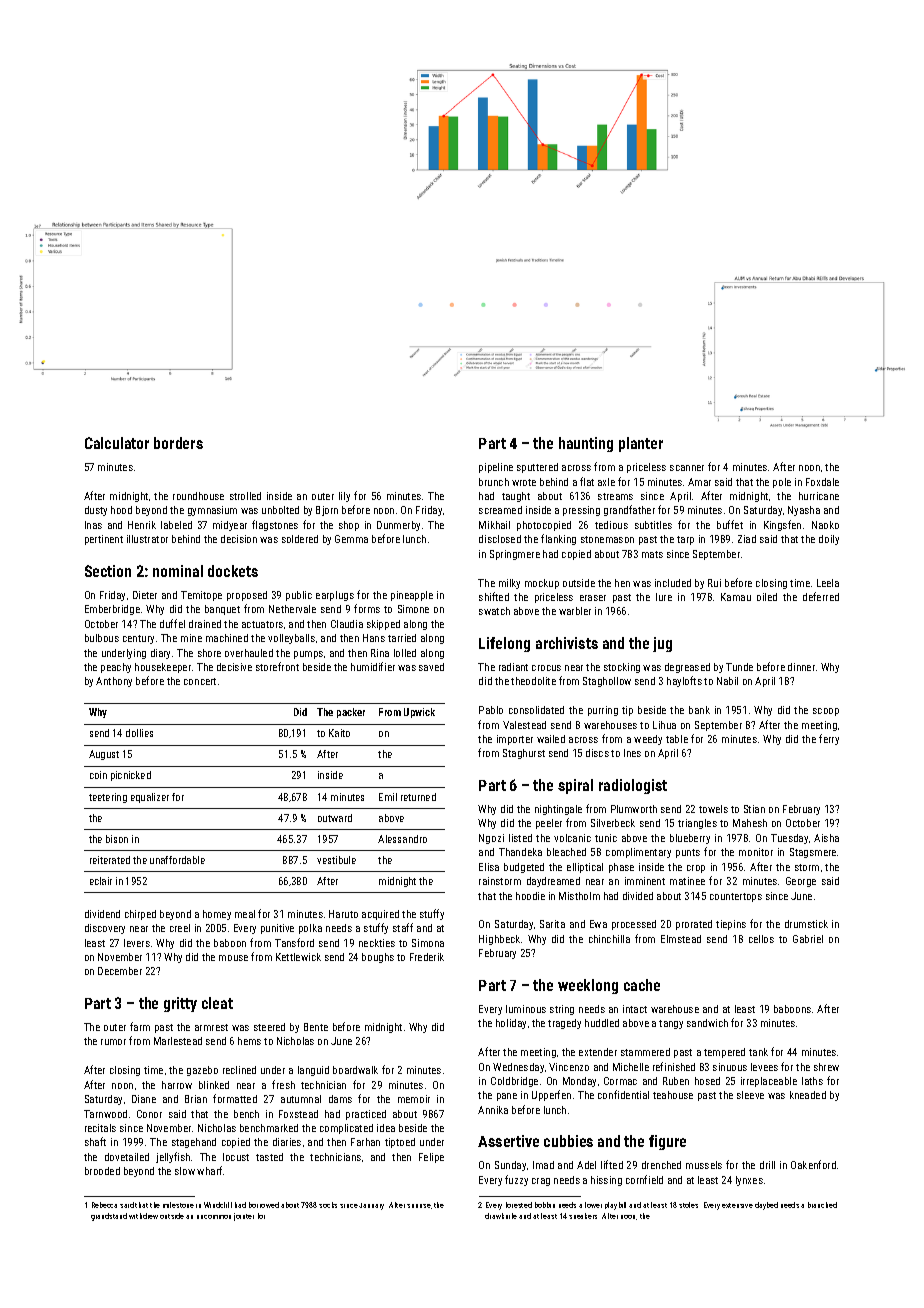 This document has height=1308, width=924. What do you see at coordinates (699, 710) in the document?
I see `bank` at bounding box center [699, 710].
